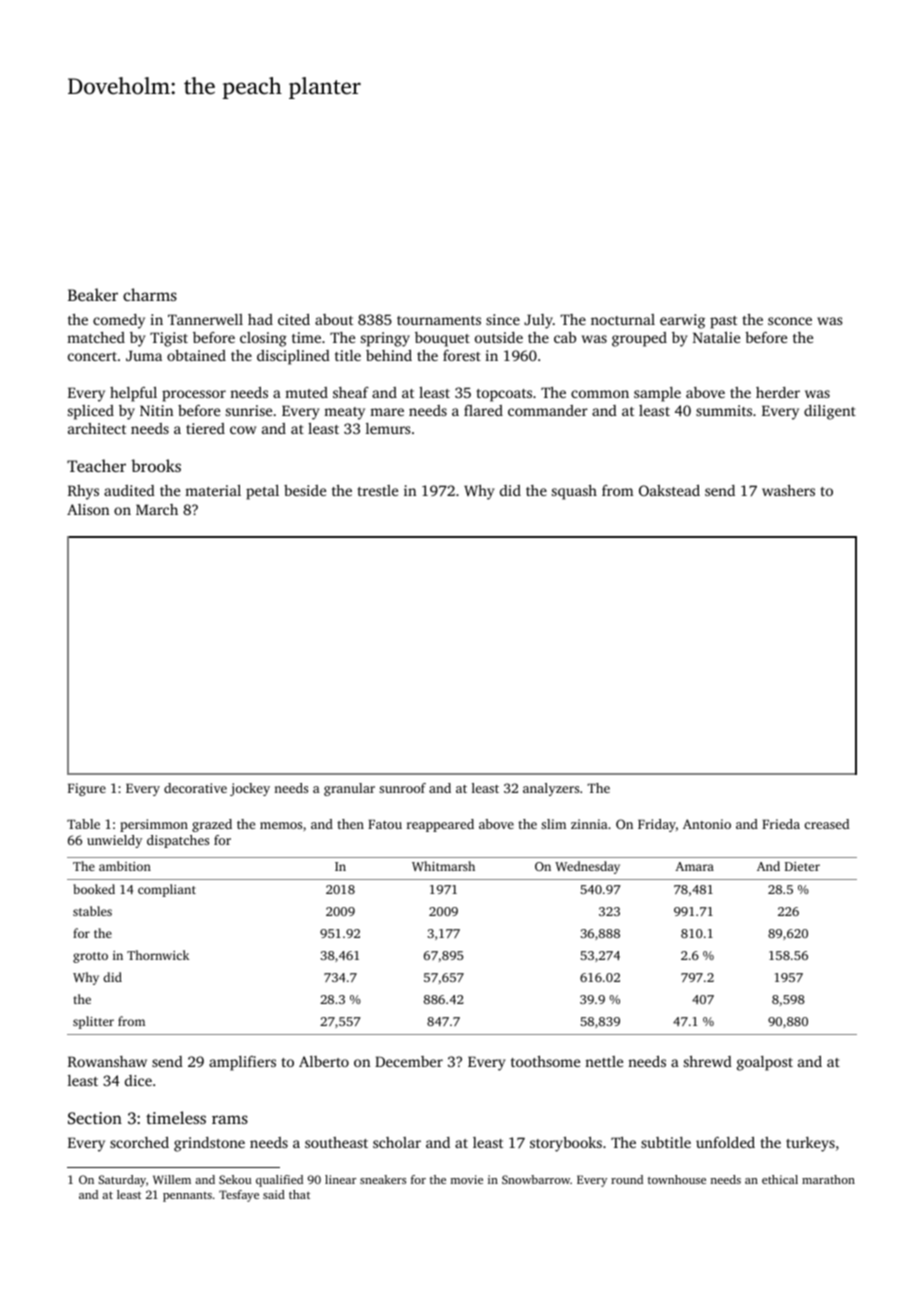 The image size is (924, 1314). Describe the element at coordinates (627, 1179) in the document. I see `round` at that location.
